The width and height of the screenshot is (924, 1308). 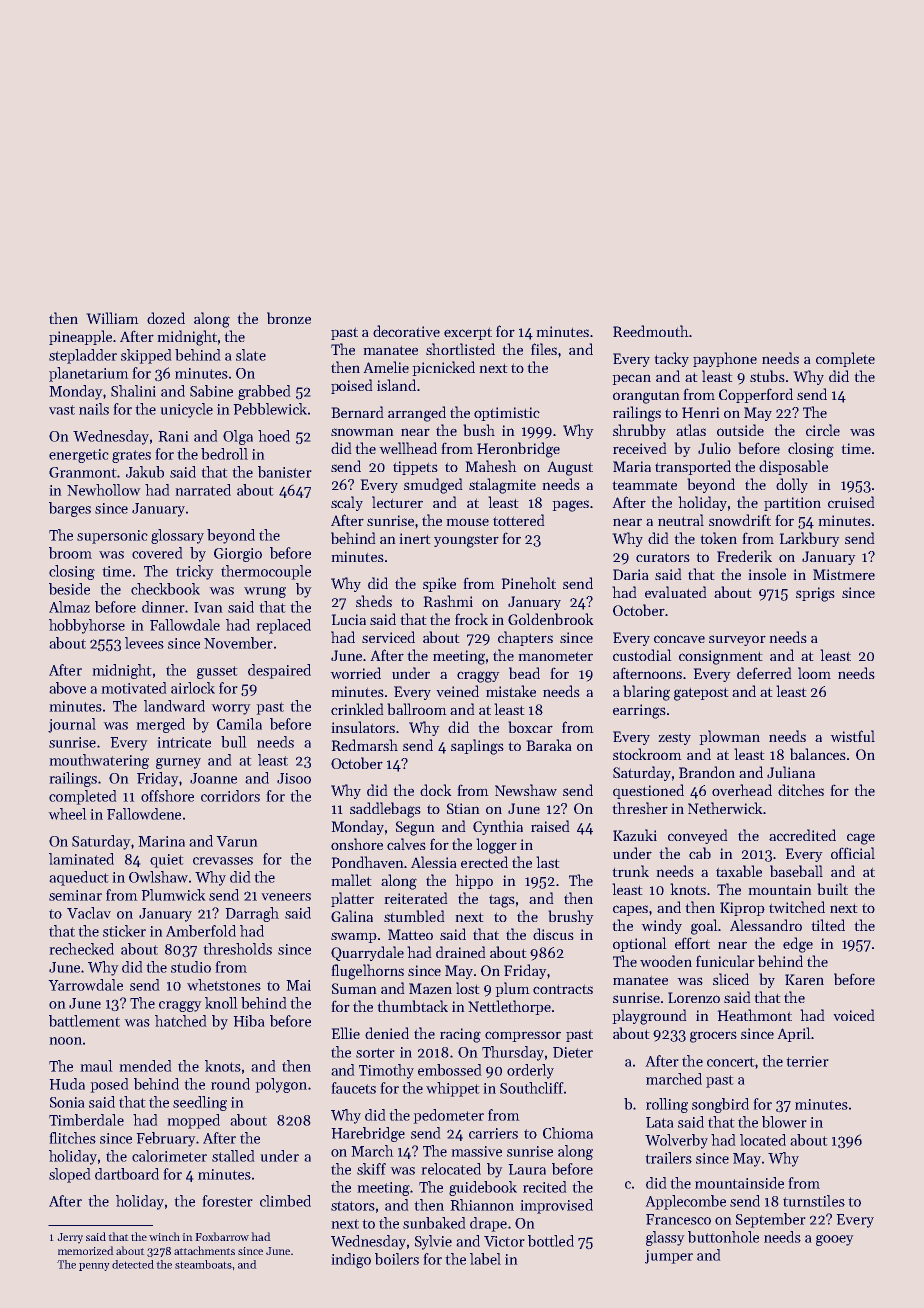 I want to click on wheel, so click(x=67, y=814).
